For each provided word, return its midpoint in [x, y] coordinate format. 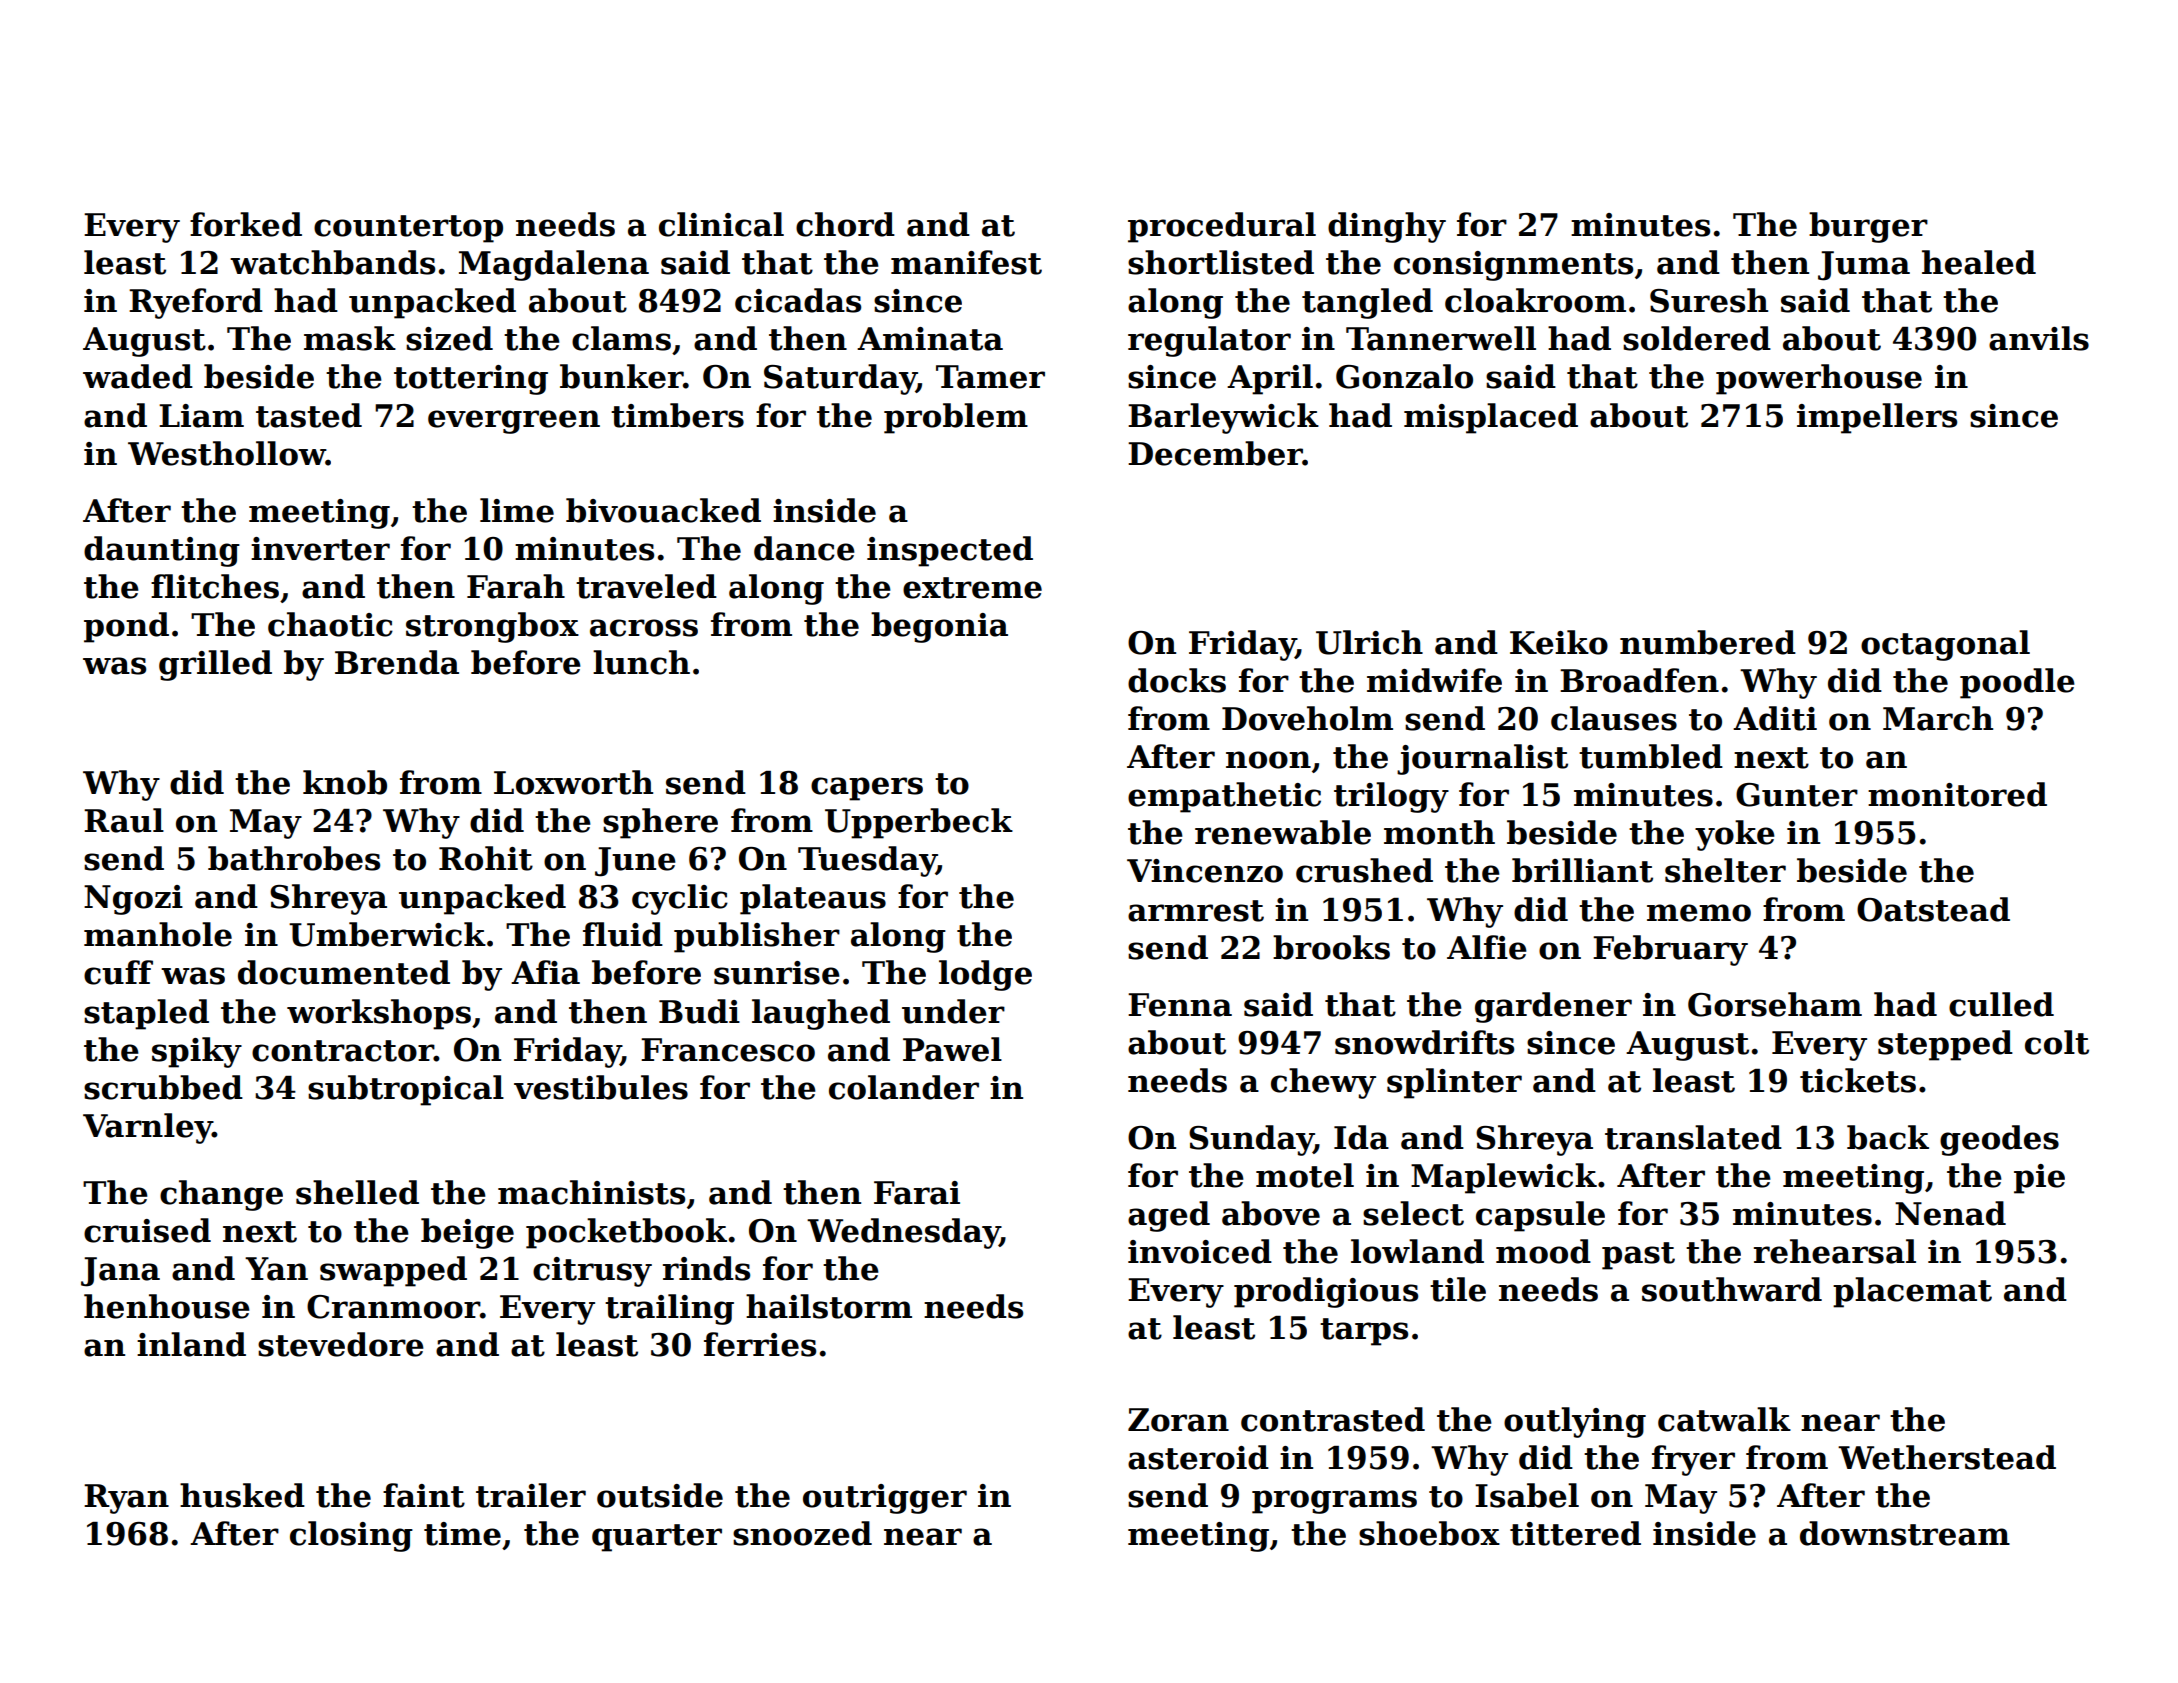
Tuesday [867, 861]
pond [126, 627]
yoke [1735, 835]
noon [1268, 760]
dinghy [1387, 227]
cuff [118, 972]
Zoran [1178, 1420]
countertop [408, 229]
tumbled [1651, 756]
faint [424, 1495]
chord [845, 224]
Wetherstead [1947, 1457]
